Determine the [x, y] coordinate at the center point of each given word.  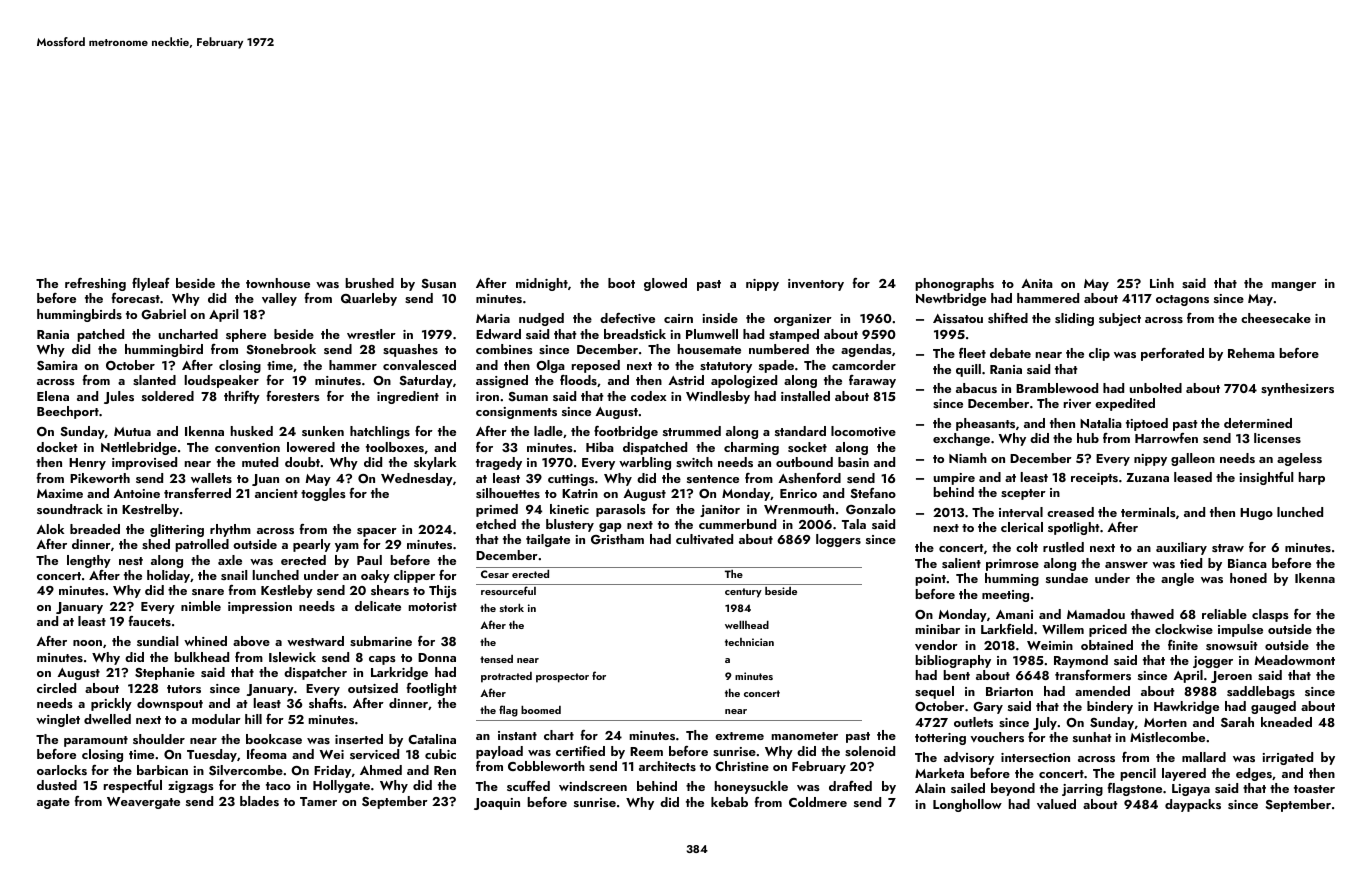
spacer [377, 532]
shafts [326, 703]
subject [1120, 319]
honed [1248, 578]
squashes [410, 350]
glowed [665, 284]
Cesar [495, 574]
